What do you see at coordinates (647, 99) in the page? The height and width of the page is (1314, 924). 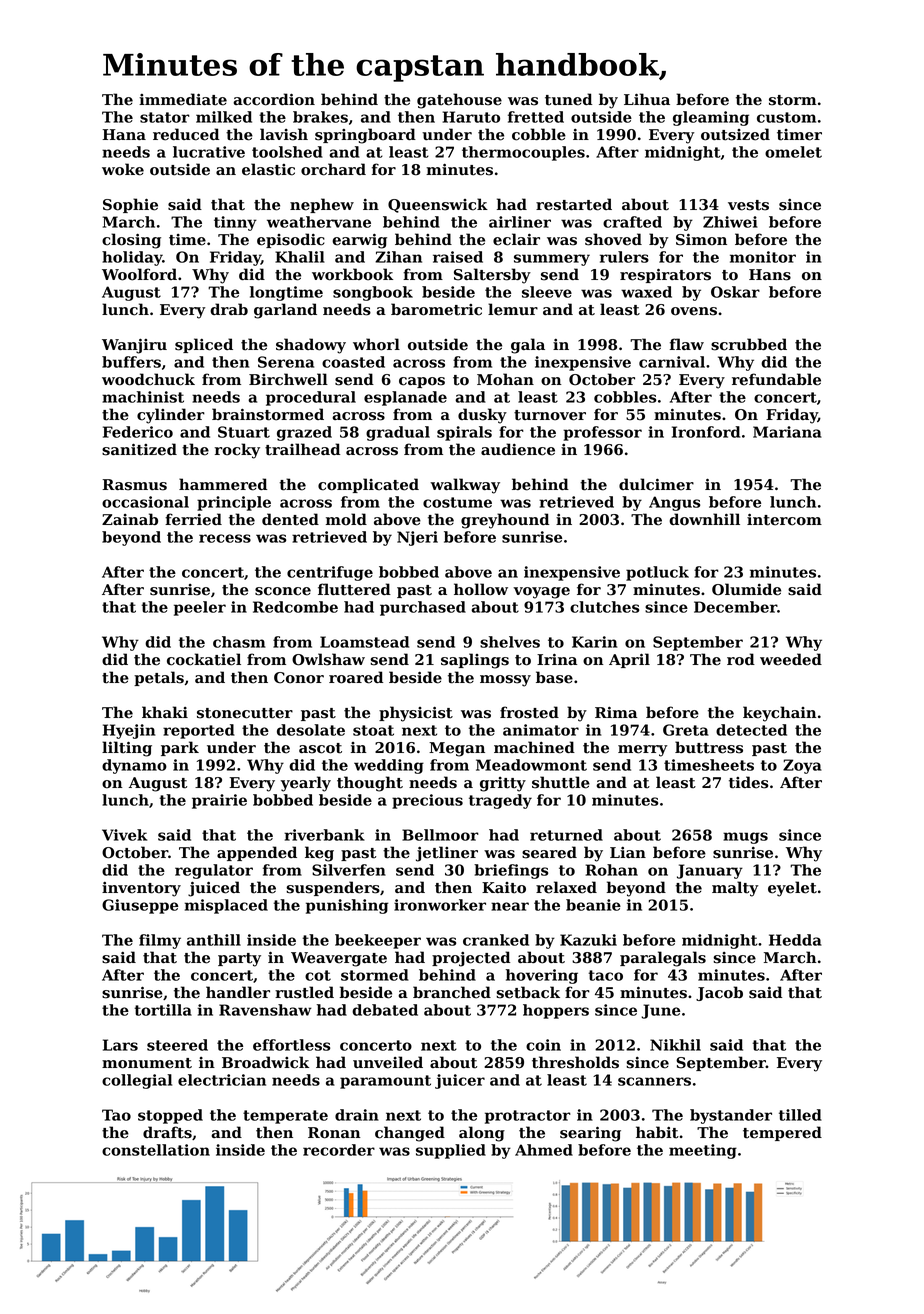 I see `Lihua` at bounding box center [647, 99].
